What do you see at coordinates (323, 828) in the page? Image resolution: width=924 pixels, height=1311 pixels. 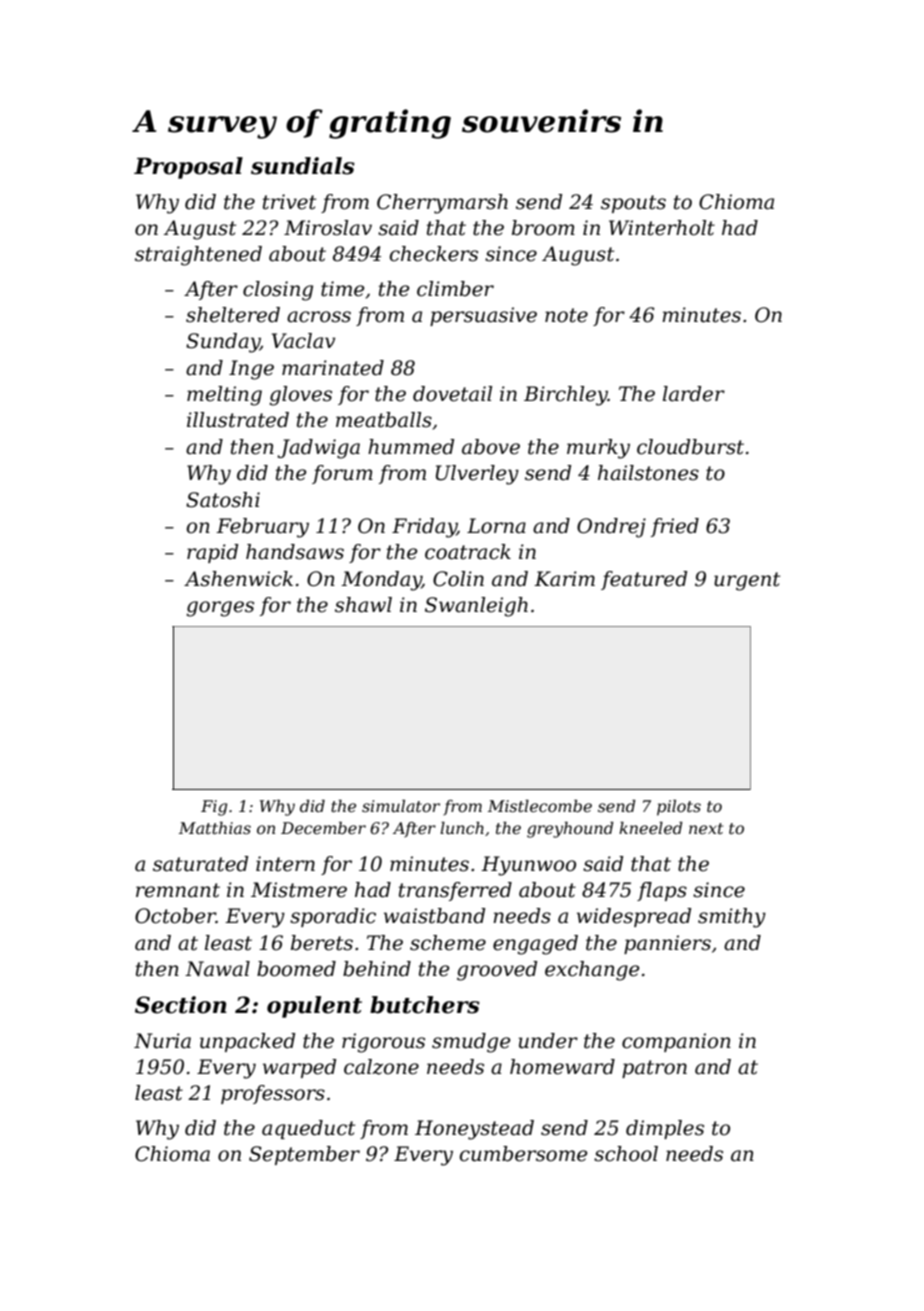 I see `December` at bounding box center [323, 828].
